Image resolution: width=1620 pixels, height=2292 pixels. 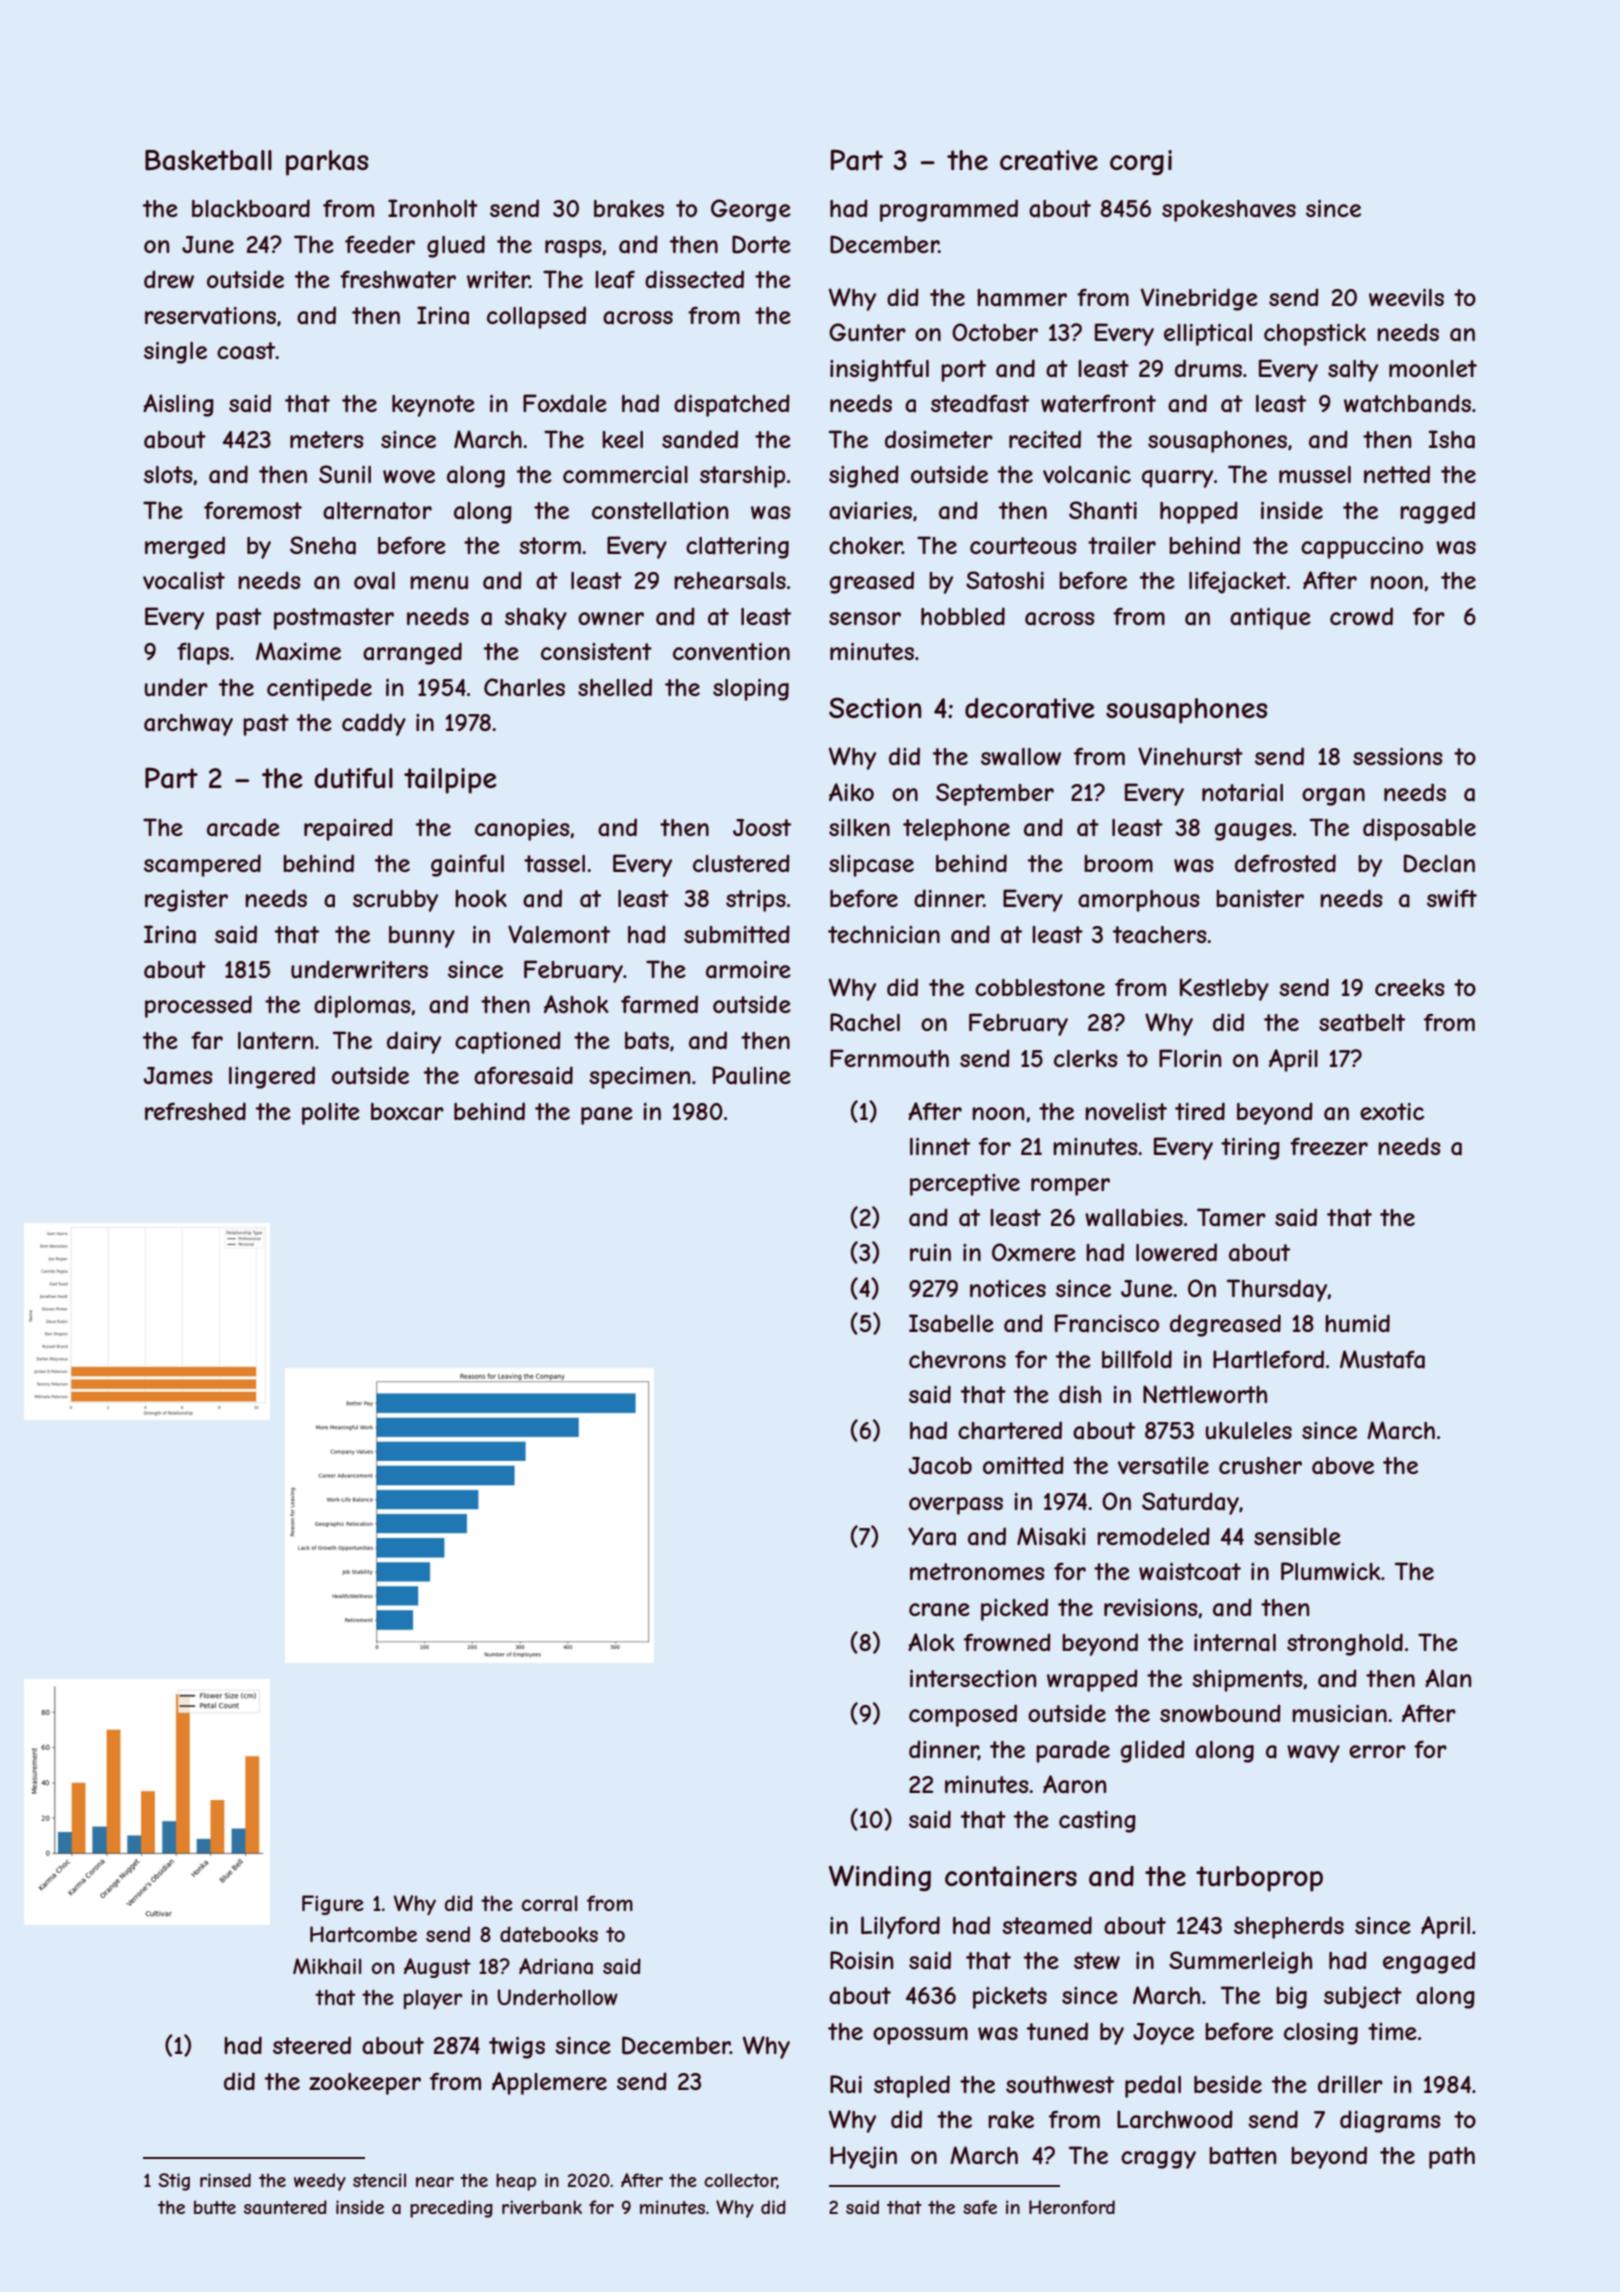 I want to click on hobbled, so click(x=963, y=616).
